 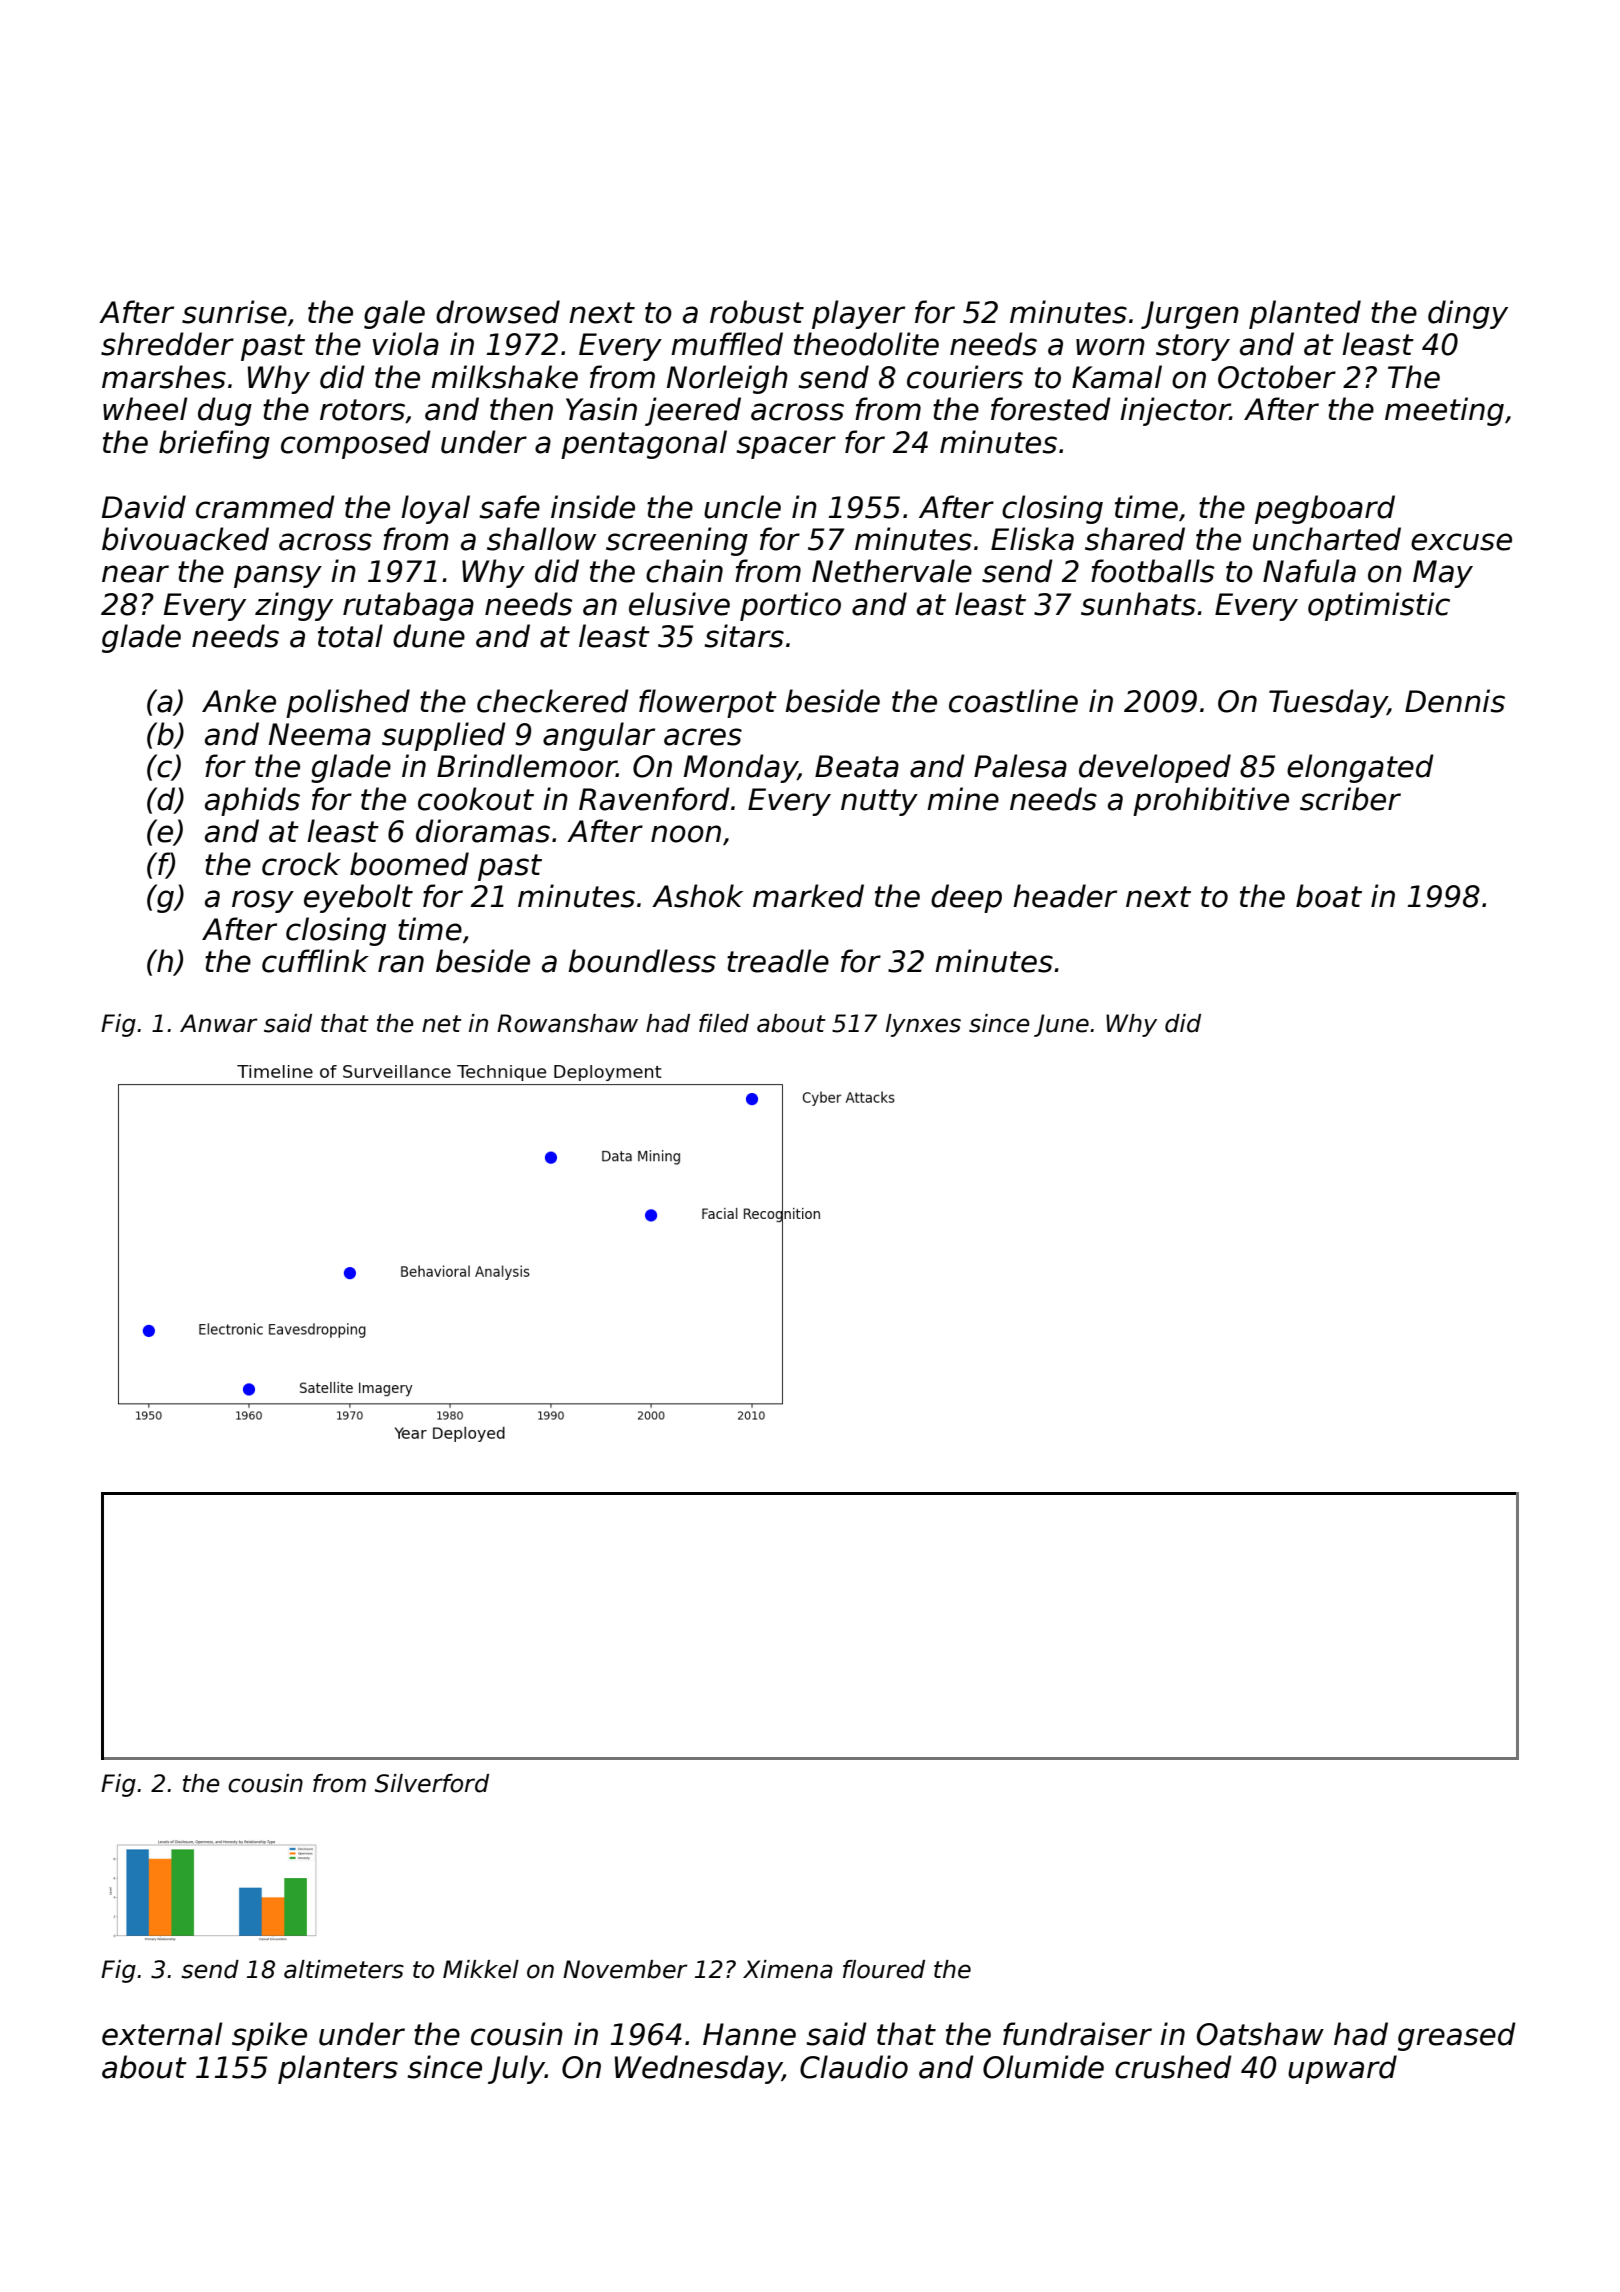 What do you see at coordinates (338, 2069) in the screenshot?
I see `planters` at bounding box center [338, 2069].
